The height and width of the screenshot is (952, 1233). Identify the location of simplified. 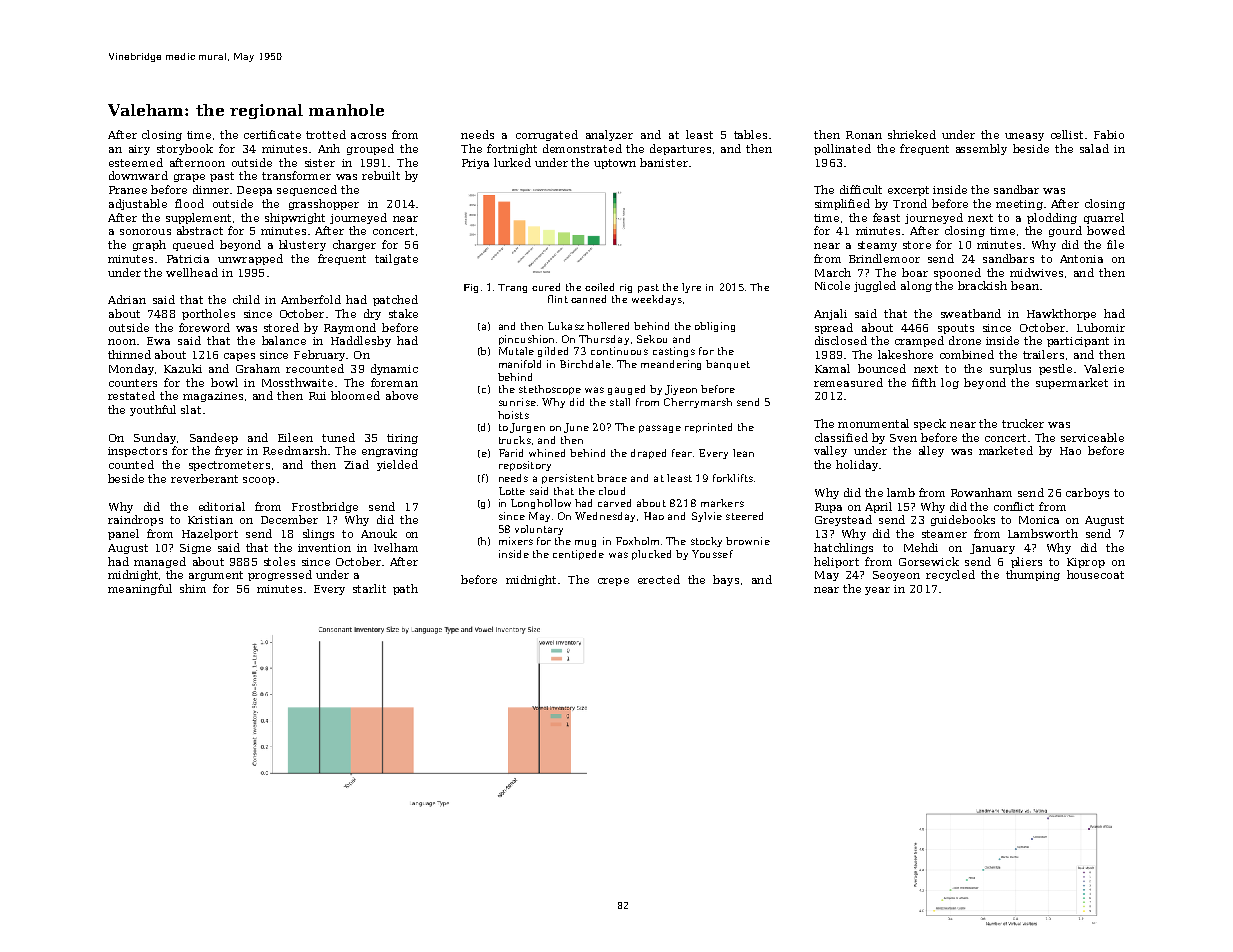
(842, 204).
